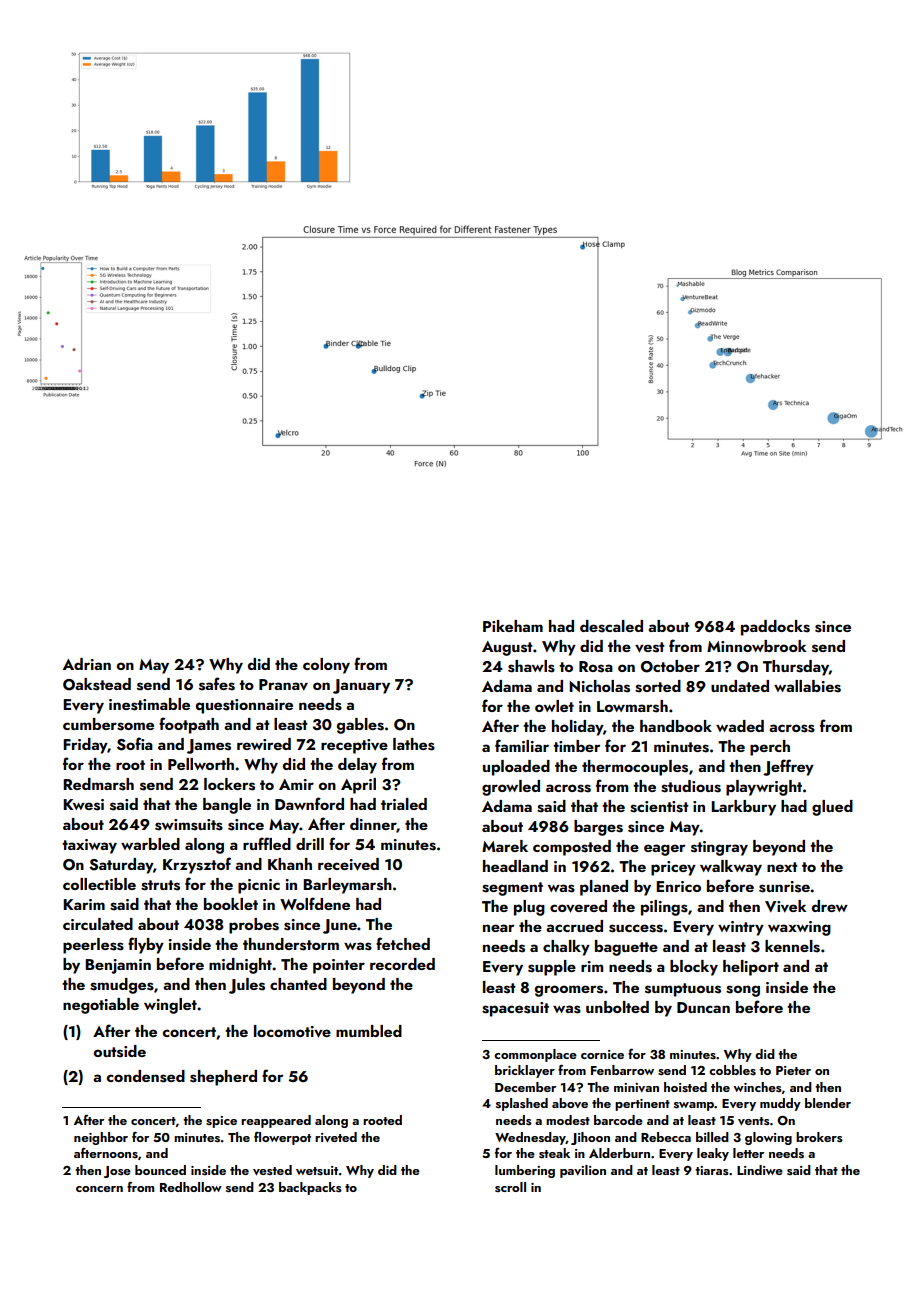  Describe the element at coordinates (150, 844) in the page. I see `warbled` at that location.
